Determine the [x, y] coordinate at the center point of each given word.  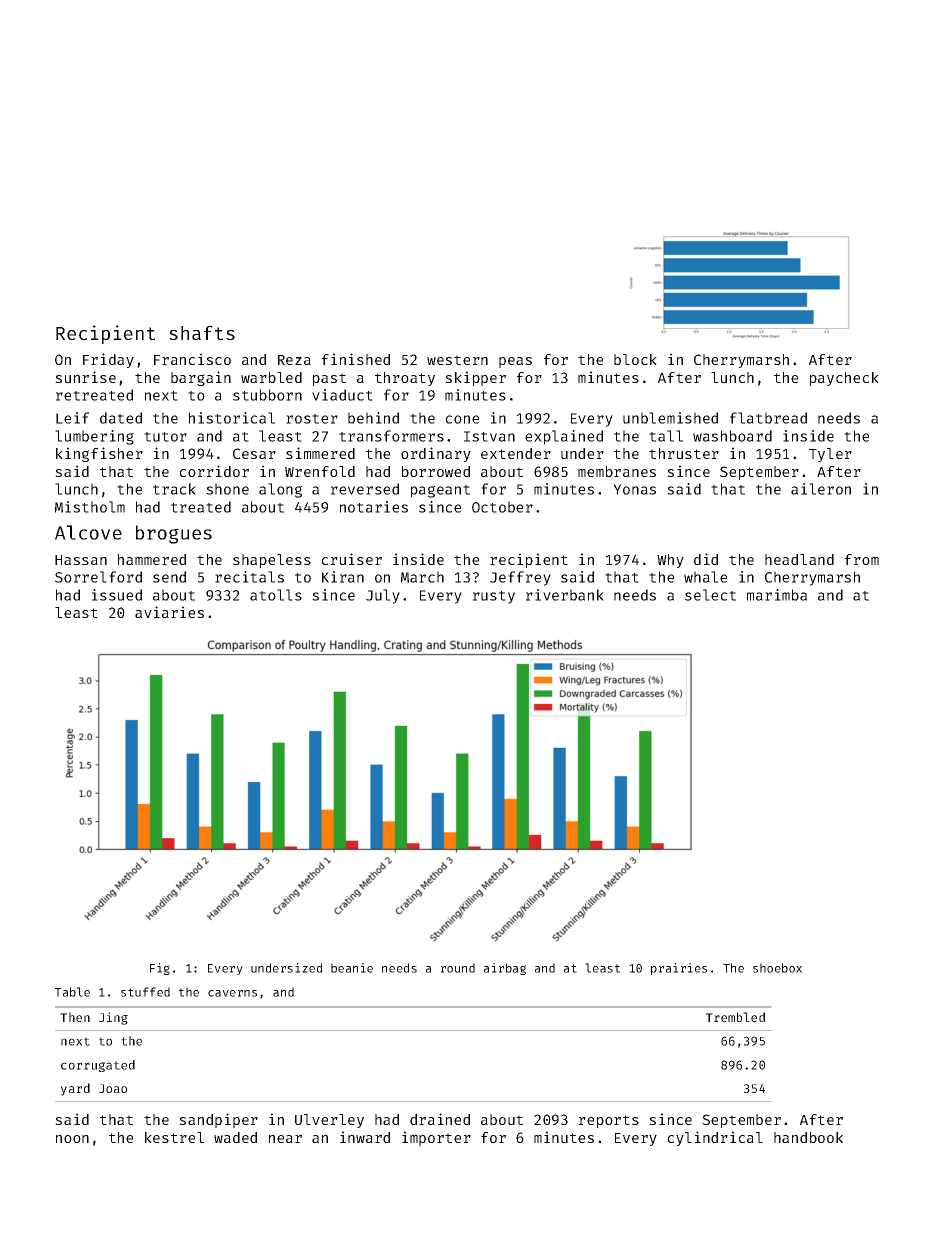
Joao [113, 1088]
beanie [352, 968]
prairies [679, 969]
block [635, 359]
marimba [777, 595]
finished [356, 359]
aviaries [169, 612]
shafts [202, 333]
